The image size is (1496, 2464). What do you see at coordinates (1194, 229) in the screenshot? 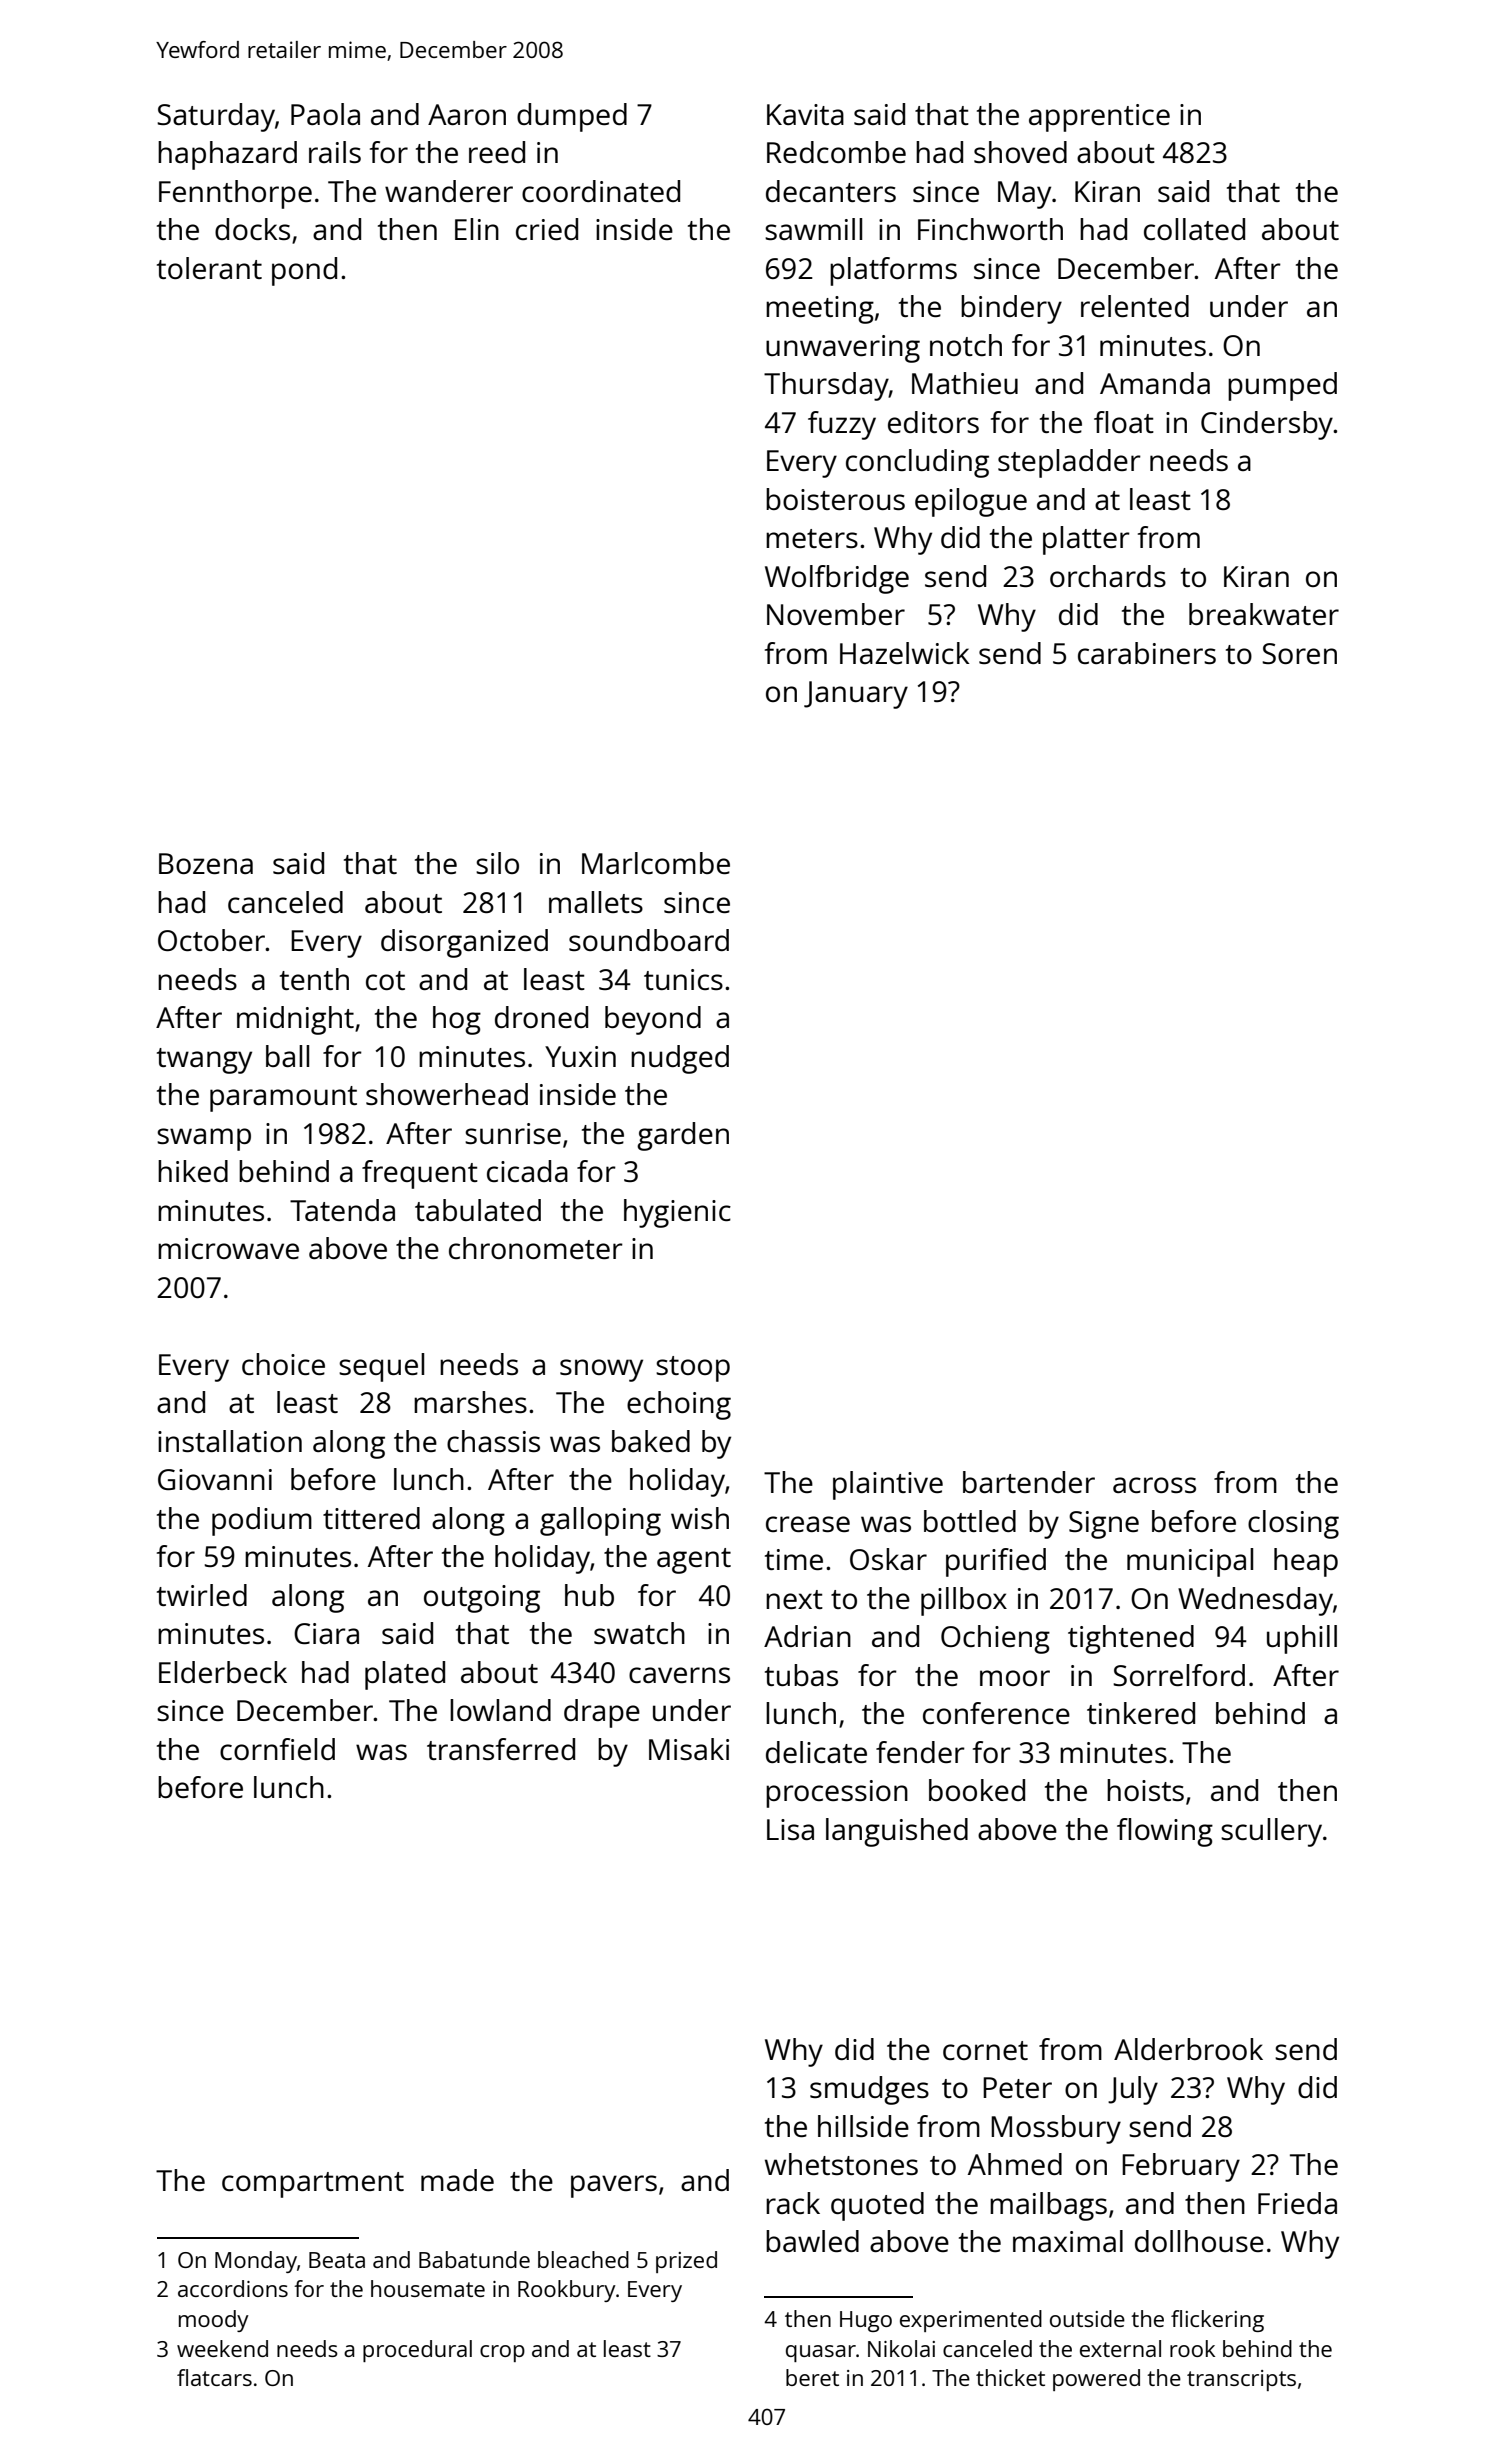
I see `collated` at bounding box center [1194, 229].
